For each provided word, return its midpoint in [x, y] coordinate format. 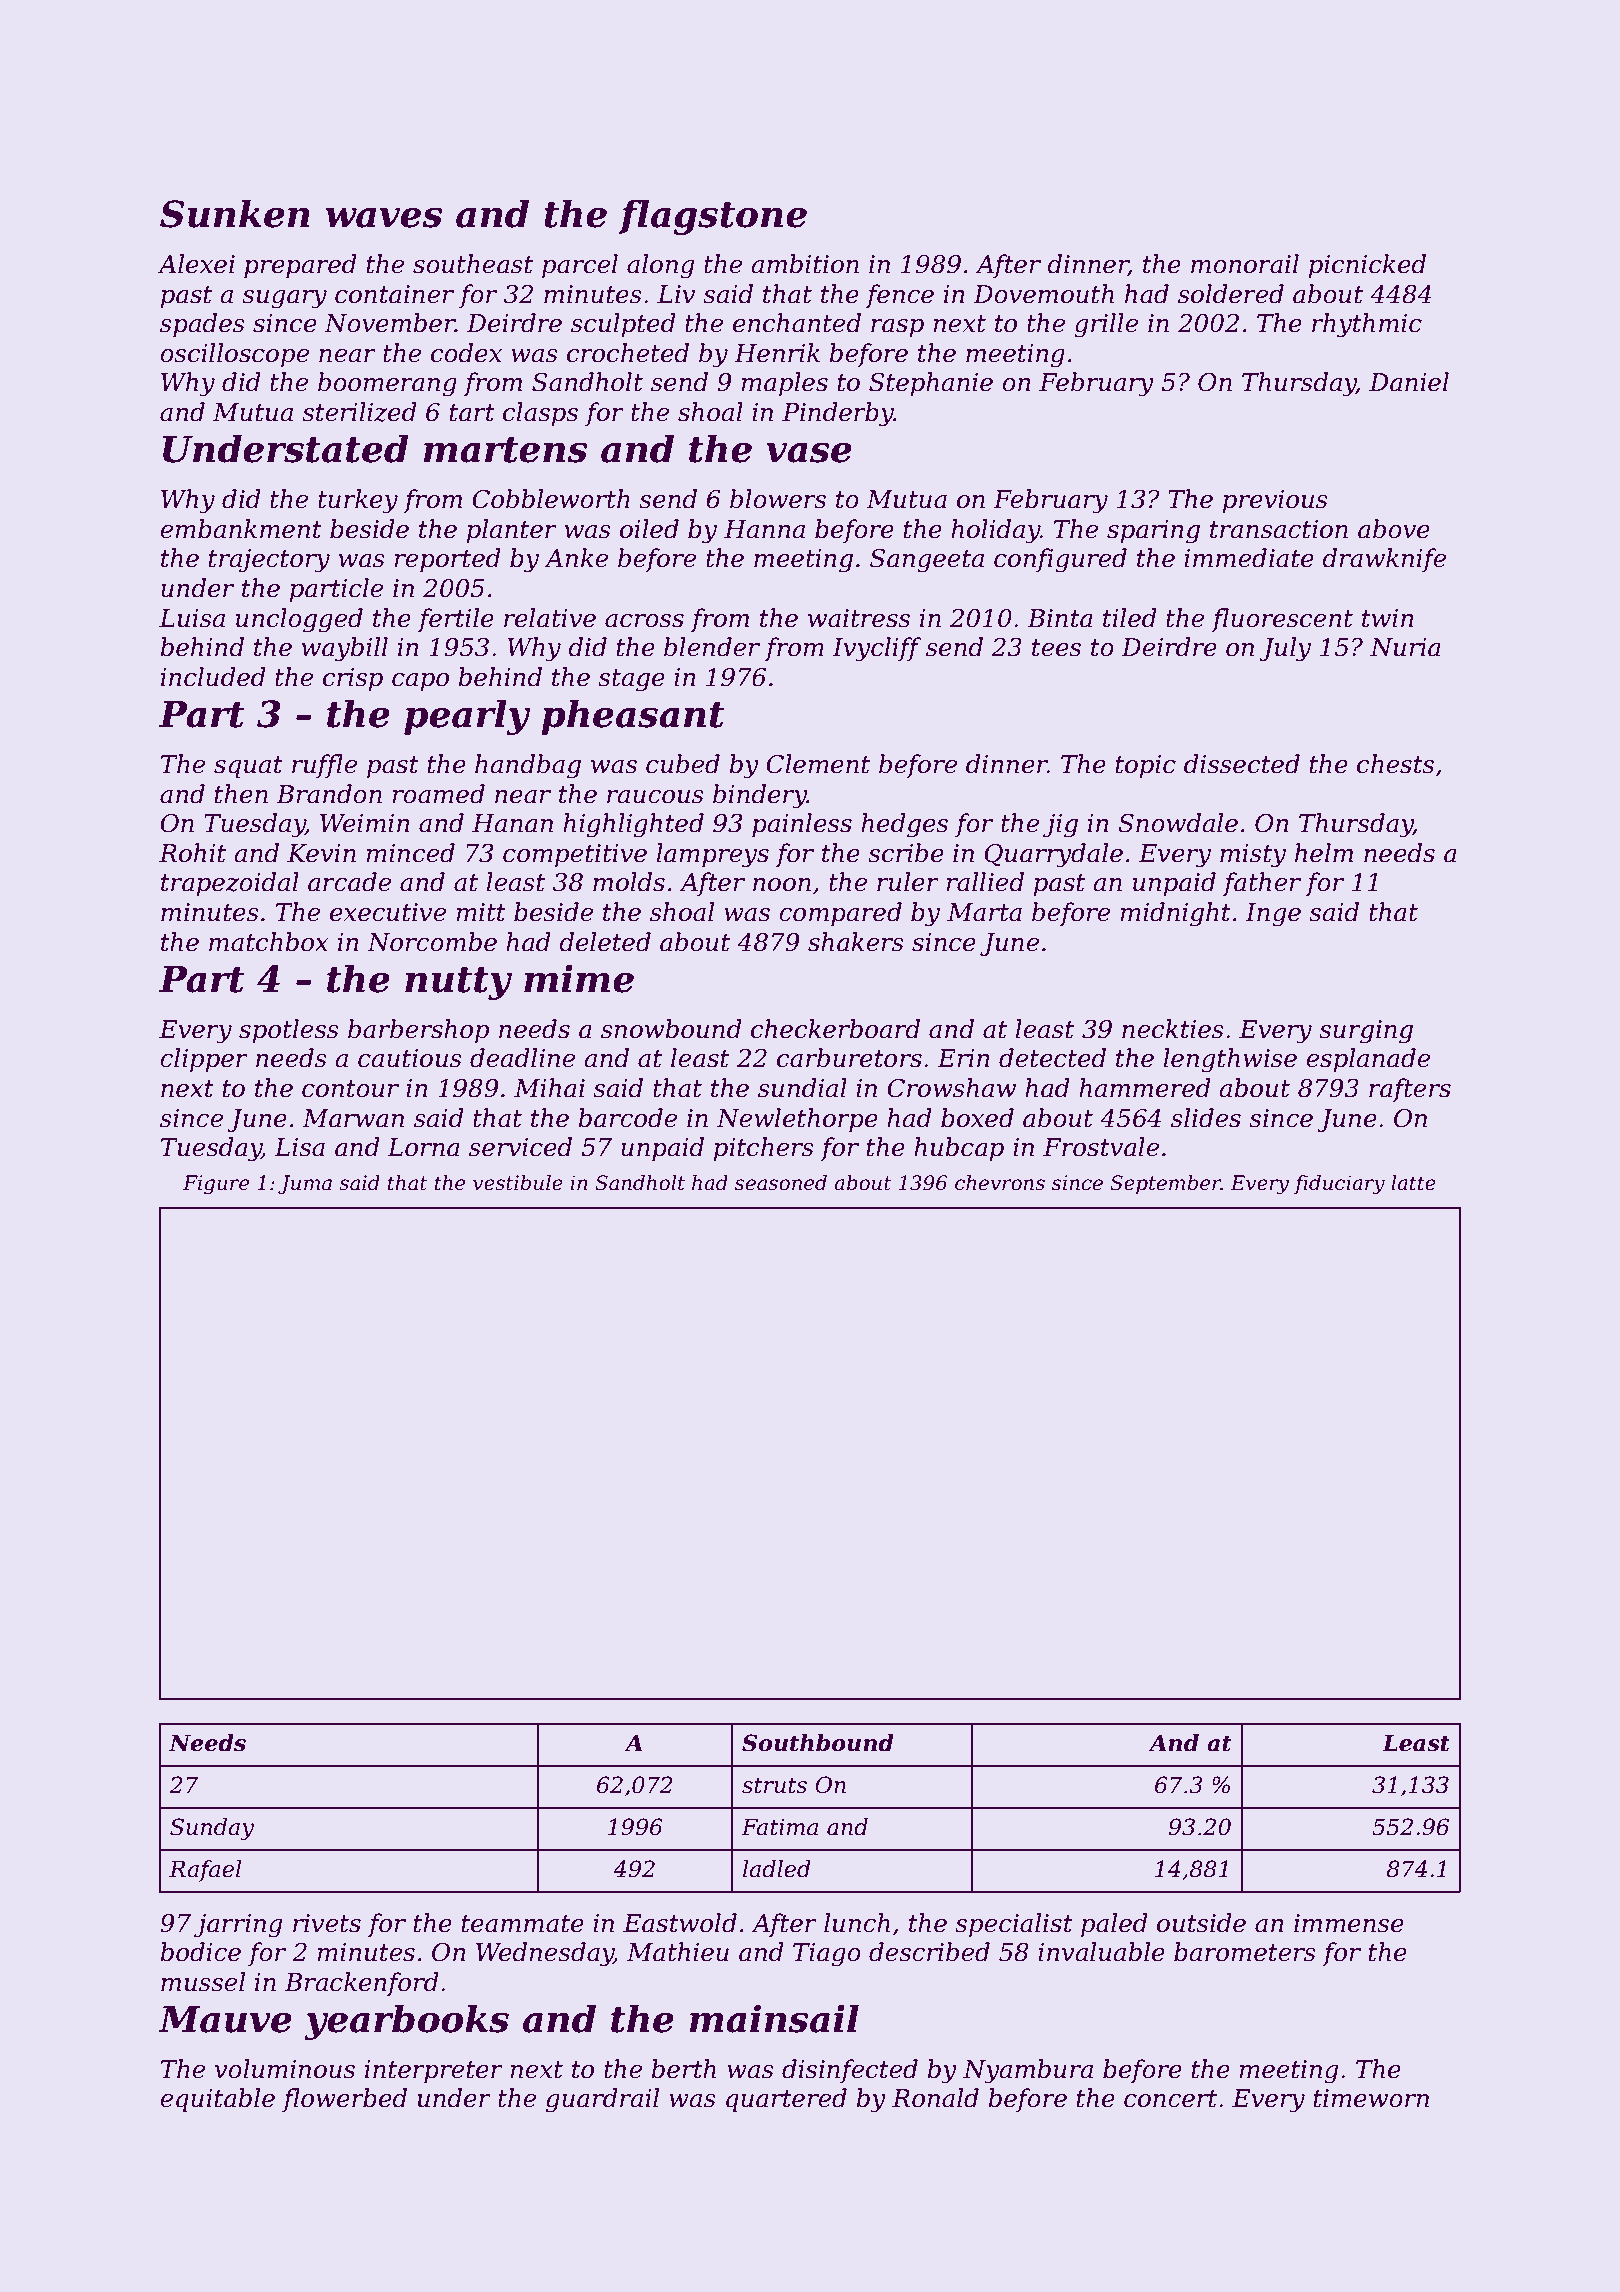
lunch [857, 1923]
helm [1324, 853]
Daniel [1409, 382]
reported [447, 560]
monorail [1245, 264]
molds [629, 882]
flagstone [712, 217]
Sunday [212, 1829]
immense [1349, 1923]
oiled [649, 529]
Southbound [818, 1743]
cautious [410, 1058]
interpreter [434, 2071]
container [394, 294]
